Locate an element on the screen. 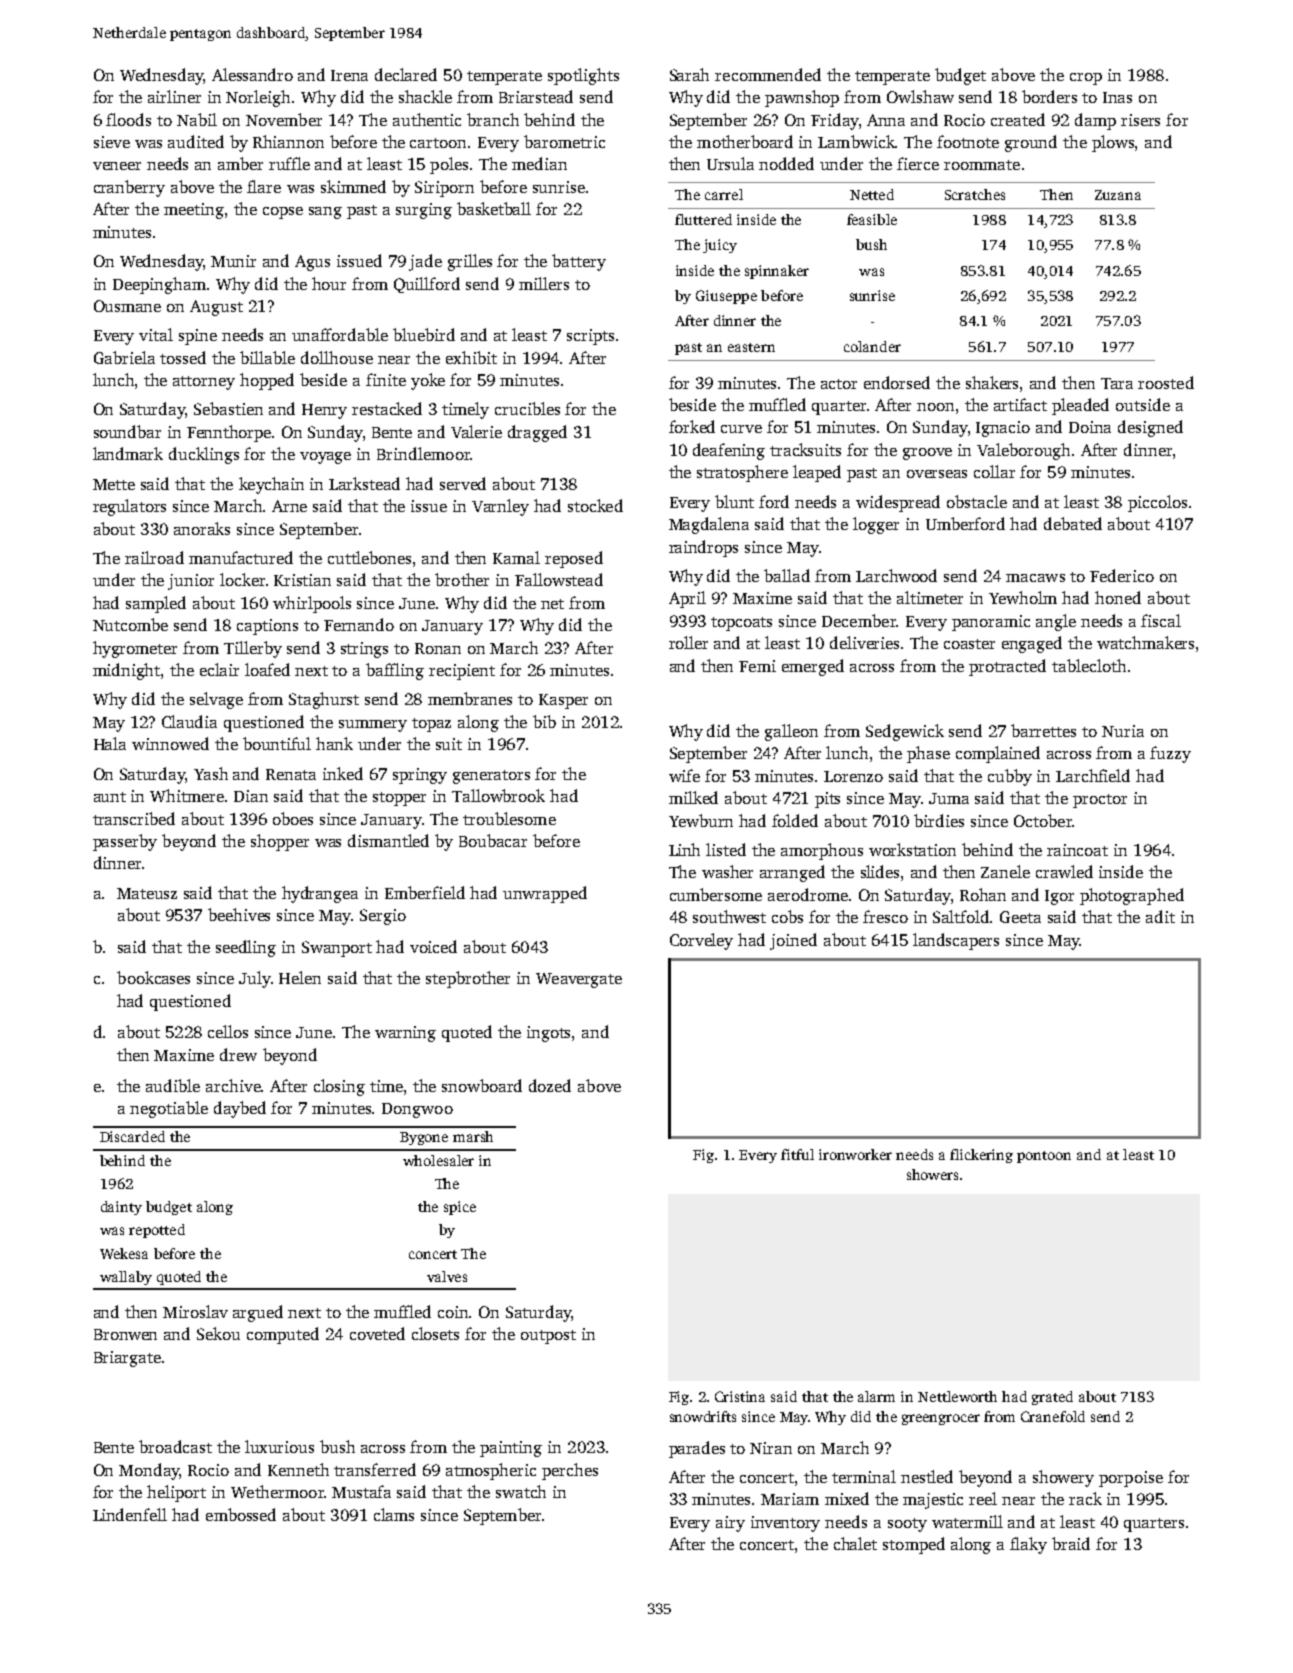 This screenshot has width=1293, height=1673. clams is located at coordinates (394, 1514).
